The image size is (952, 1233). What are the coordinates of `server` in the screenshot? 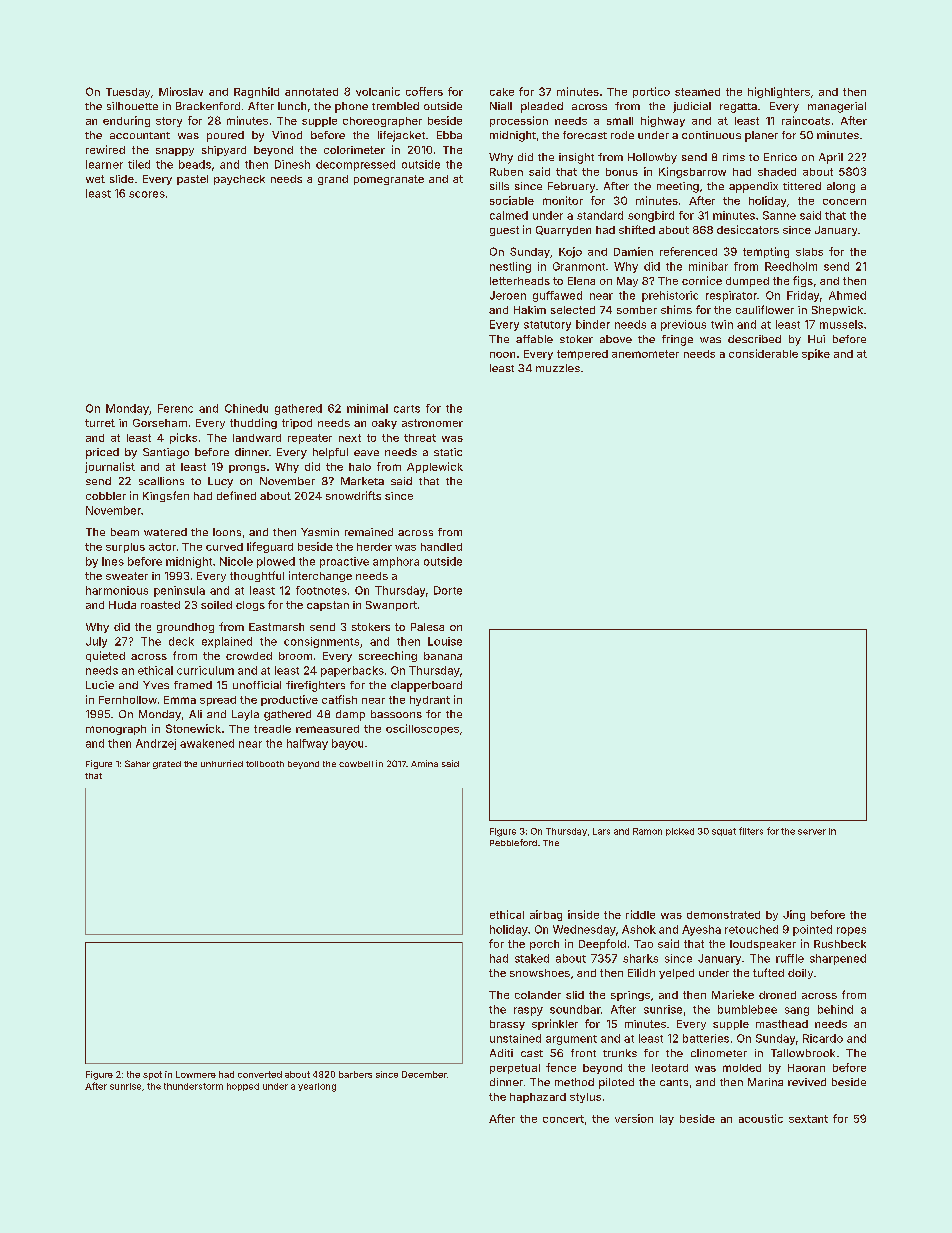 It's located at (812, 832).
